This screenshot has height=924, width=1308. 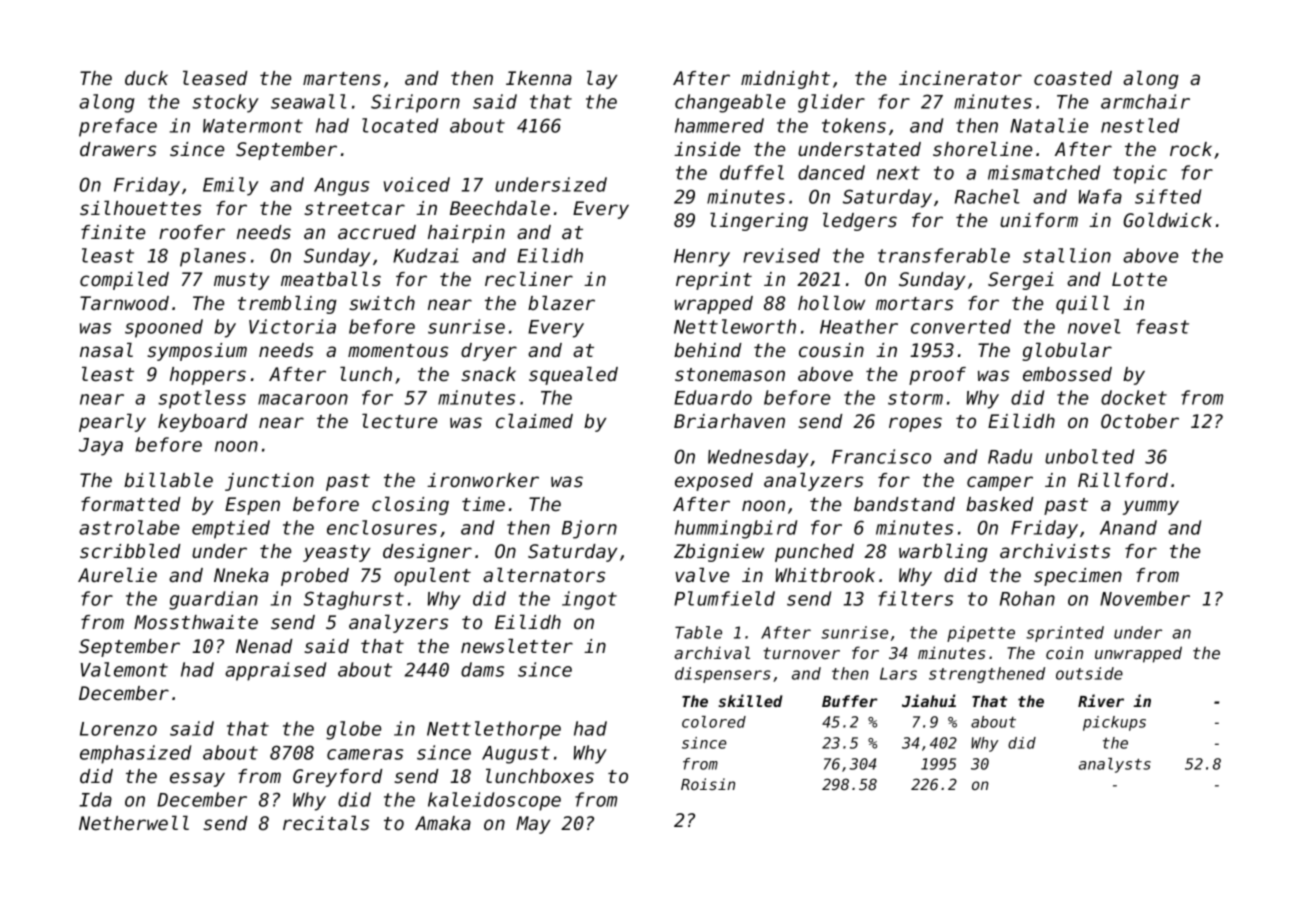 What do you see at coordinates (943, 552) in the screenshot?
I see `warbling` at bounding box center [943, 552].
